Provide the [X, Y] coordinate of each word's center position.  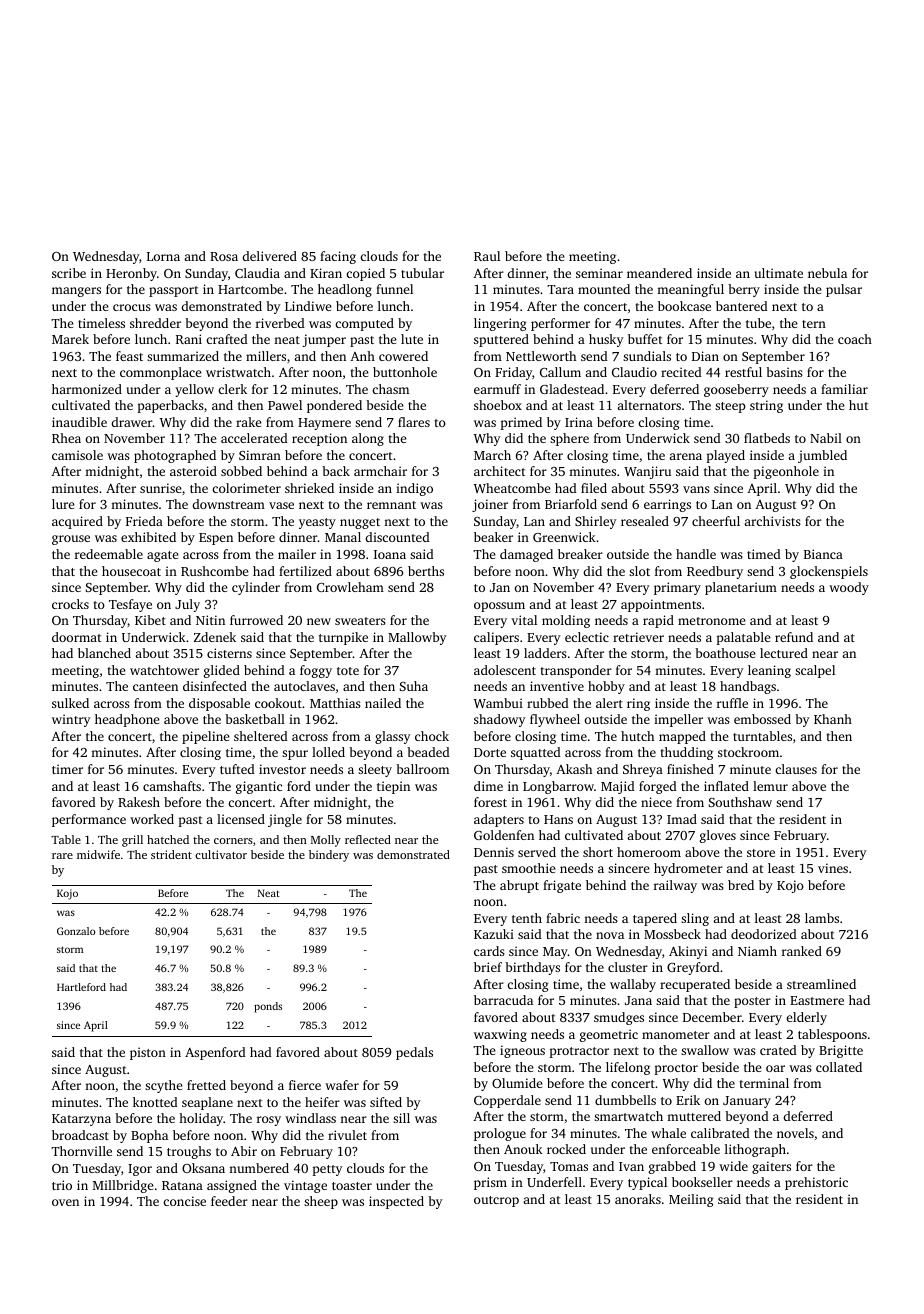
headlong [345, 290]
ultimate [779, 273]
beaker [493, 537]
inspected [396, 1202]
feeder [229, 1201]
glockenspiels [829, 572]
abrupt [519, 886]
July [187, 605]
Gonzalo [76, 931]
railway [675, 886]
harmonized [87, 389]
